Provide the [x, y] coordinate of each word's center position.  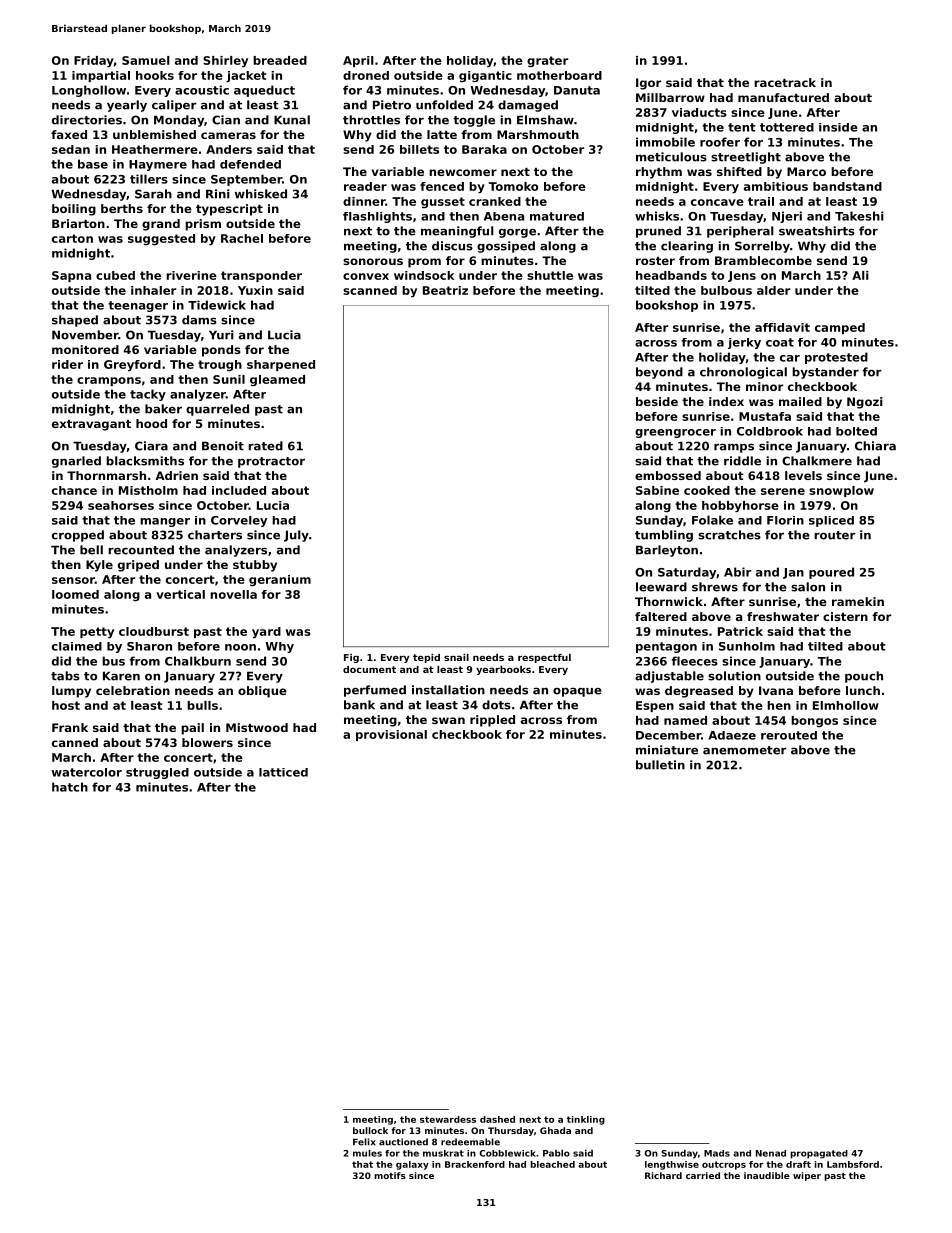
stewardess [448, 1119]
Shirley [225, 61]
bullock [370, 1130]
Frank [70, 727]
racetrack [785, 82]
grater [547, 61]
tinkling [586, 1120]
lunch [863, 690]
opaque [577, 692]
